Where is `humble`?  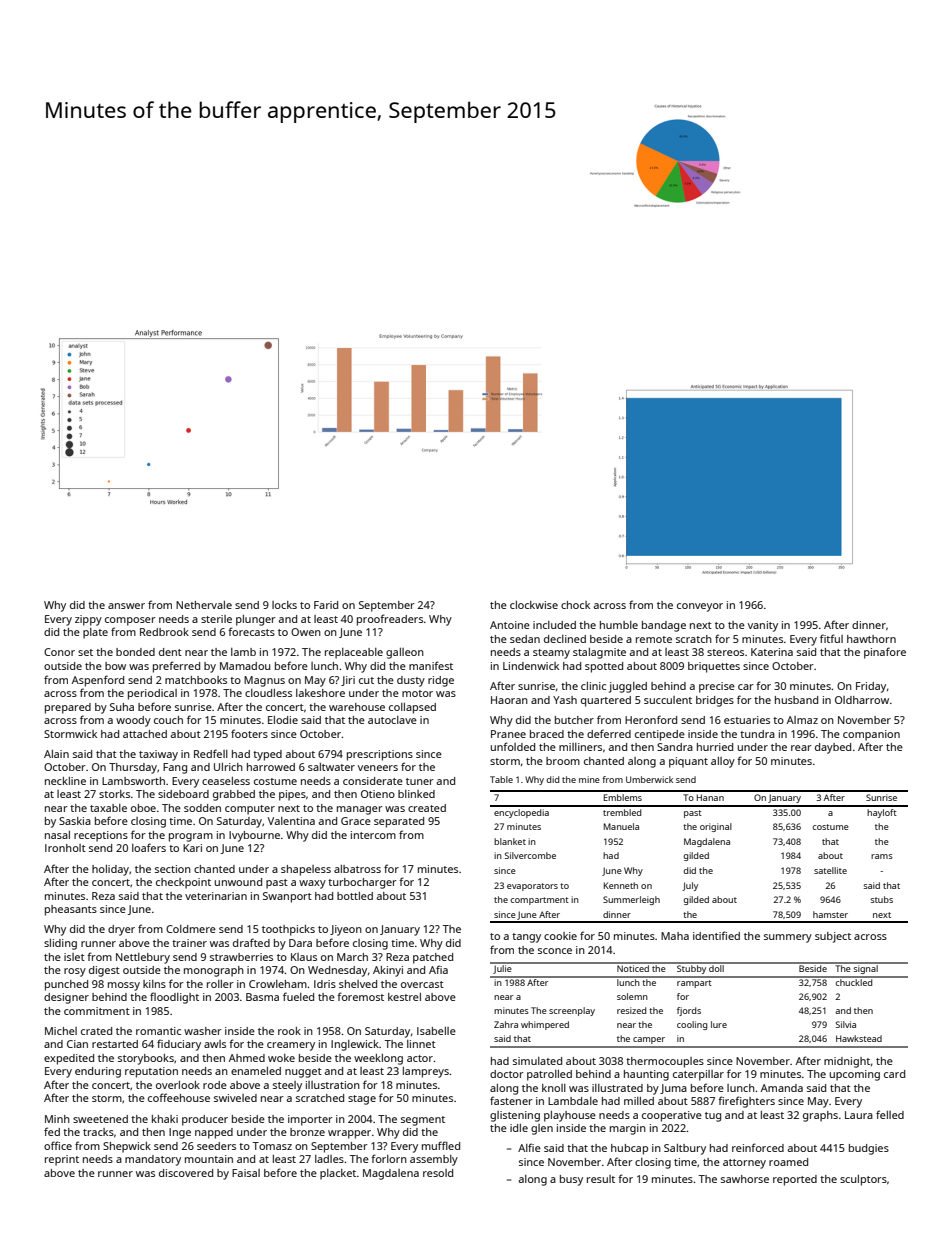 humble is located at coordinates (619, 625).
